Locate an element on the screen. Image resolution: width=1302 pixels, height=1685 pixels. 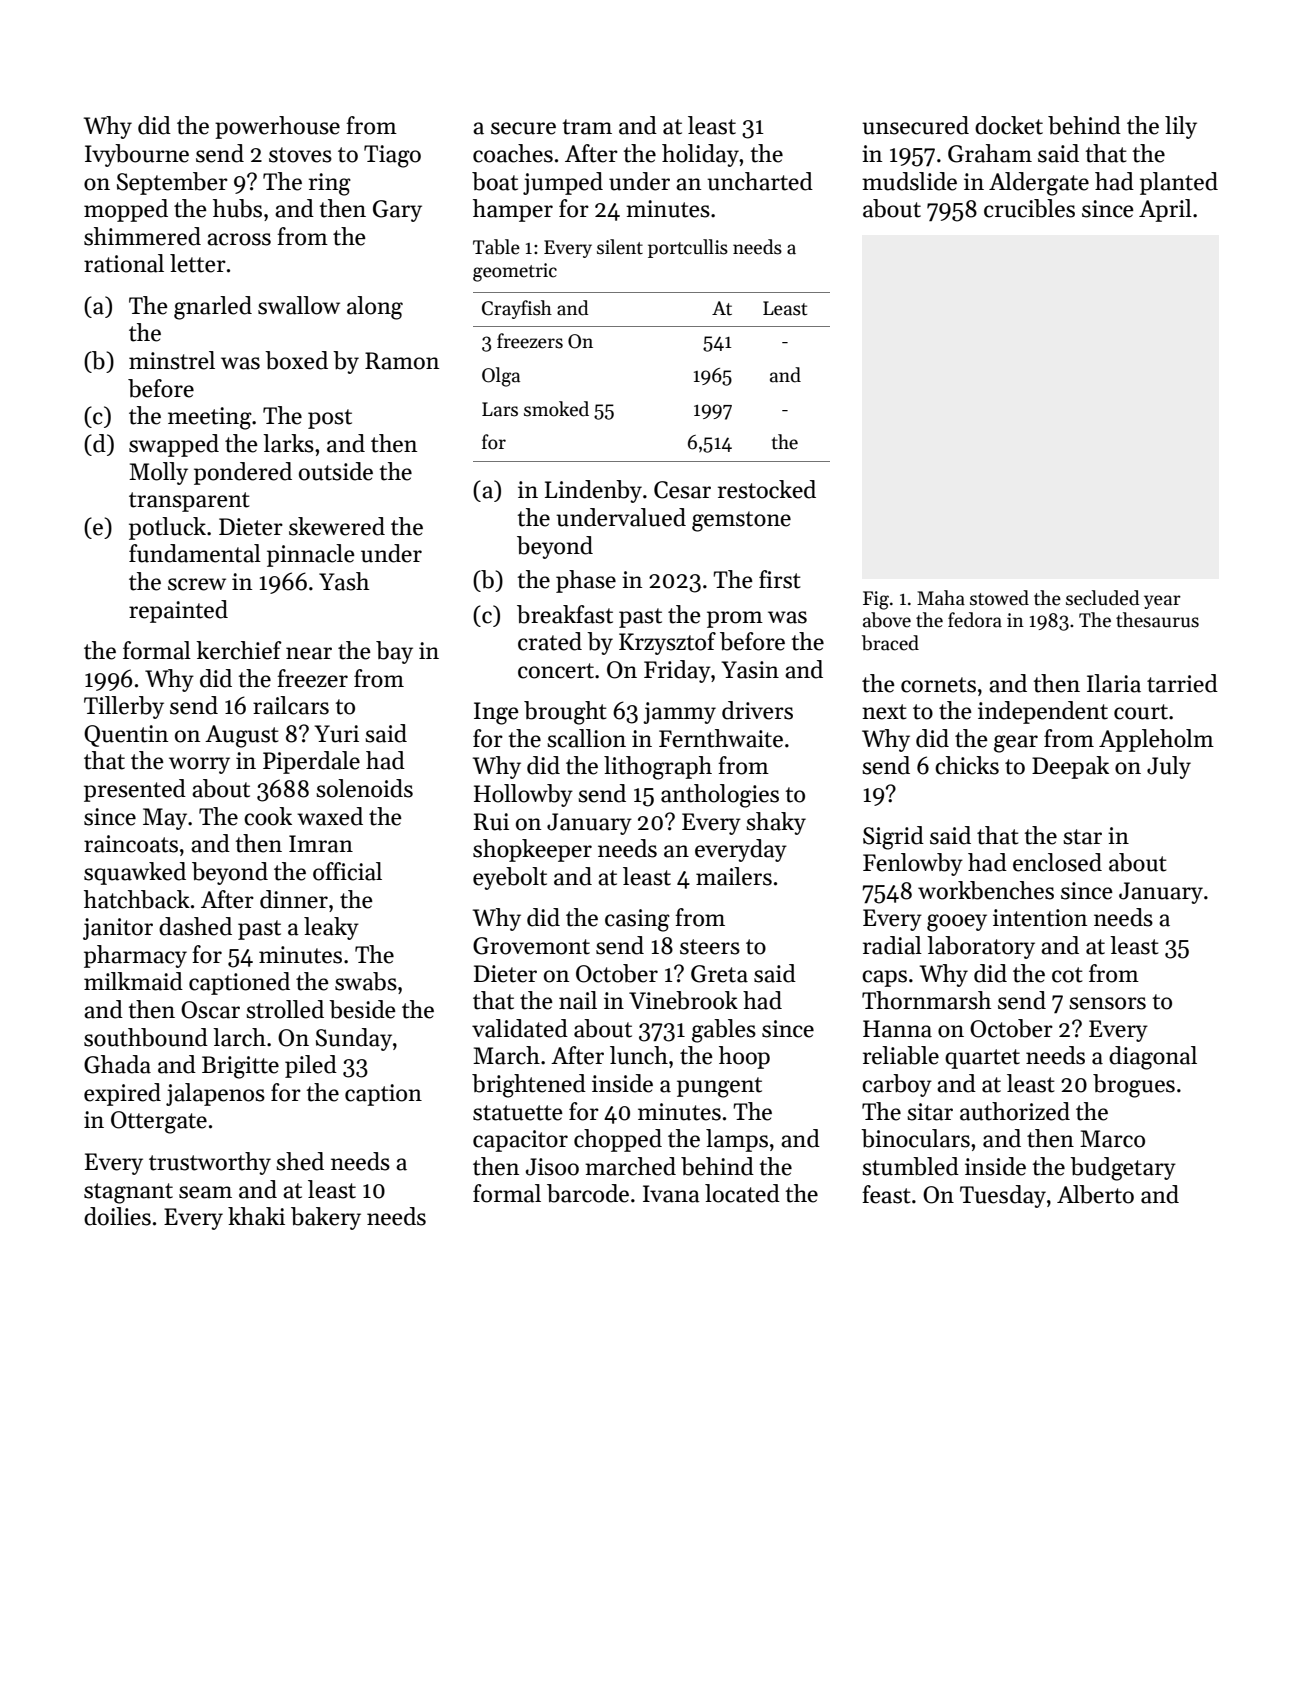
official is located at coordinates (347, 871).
